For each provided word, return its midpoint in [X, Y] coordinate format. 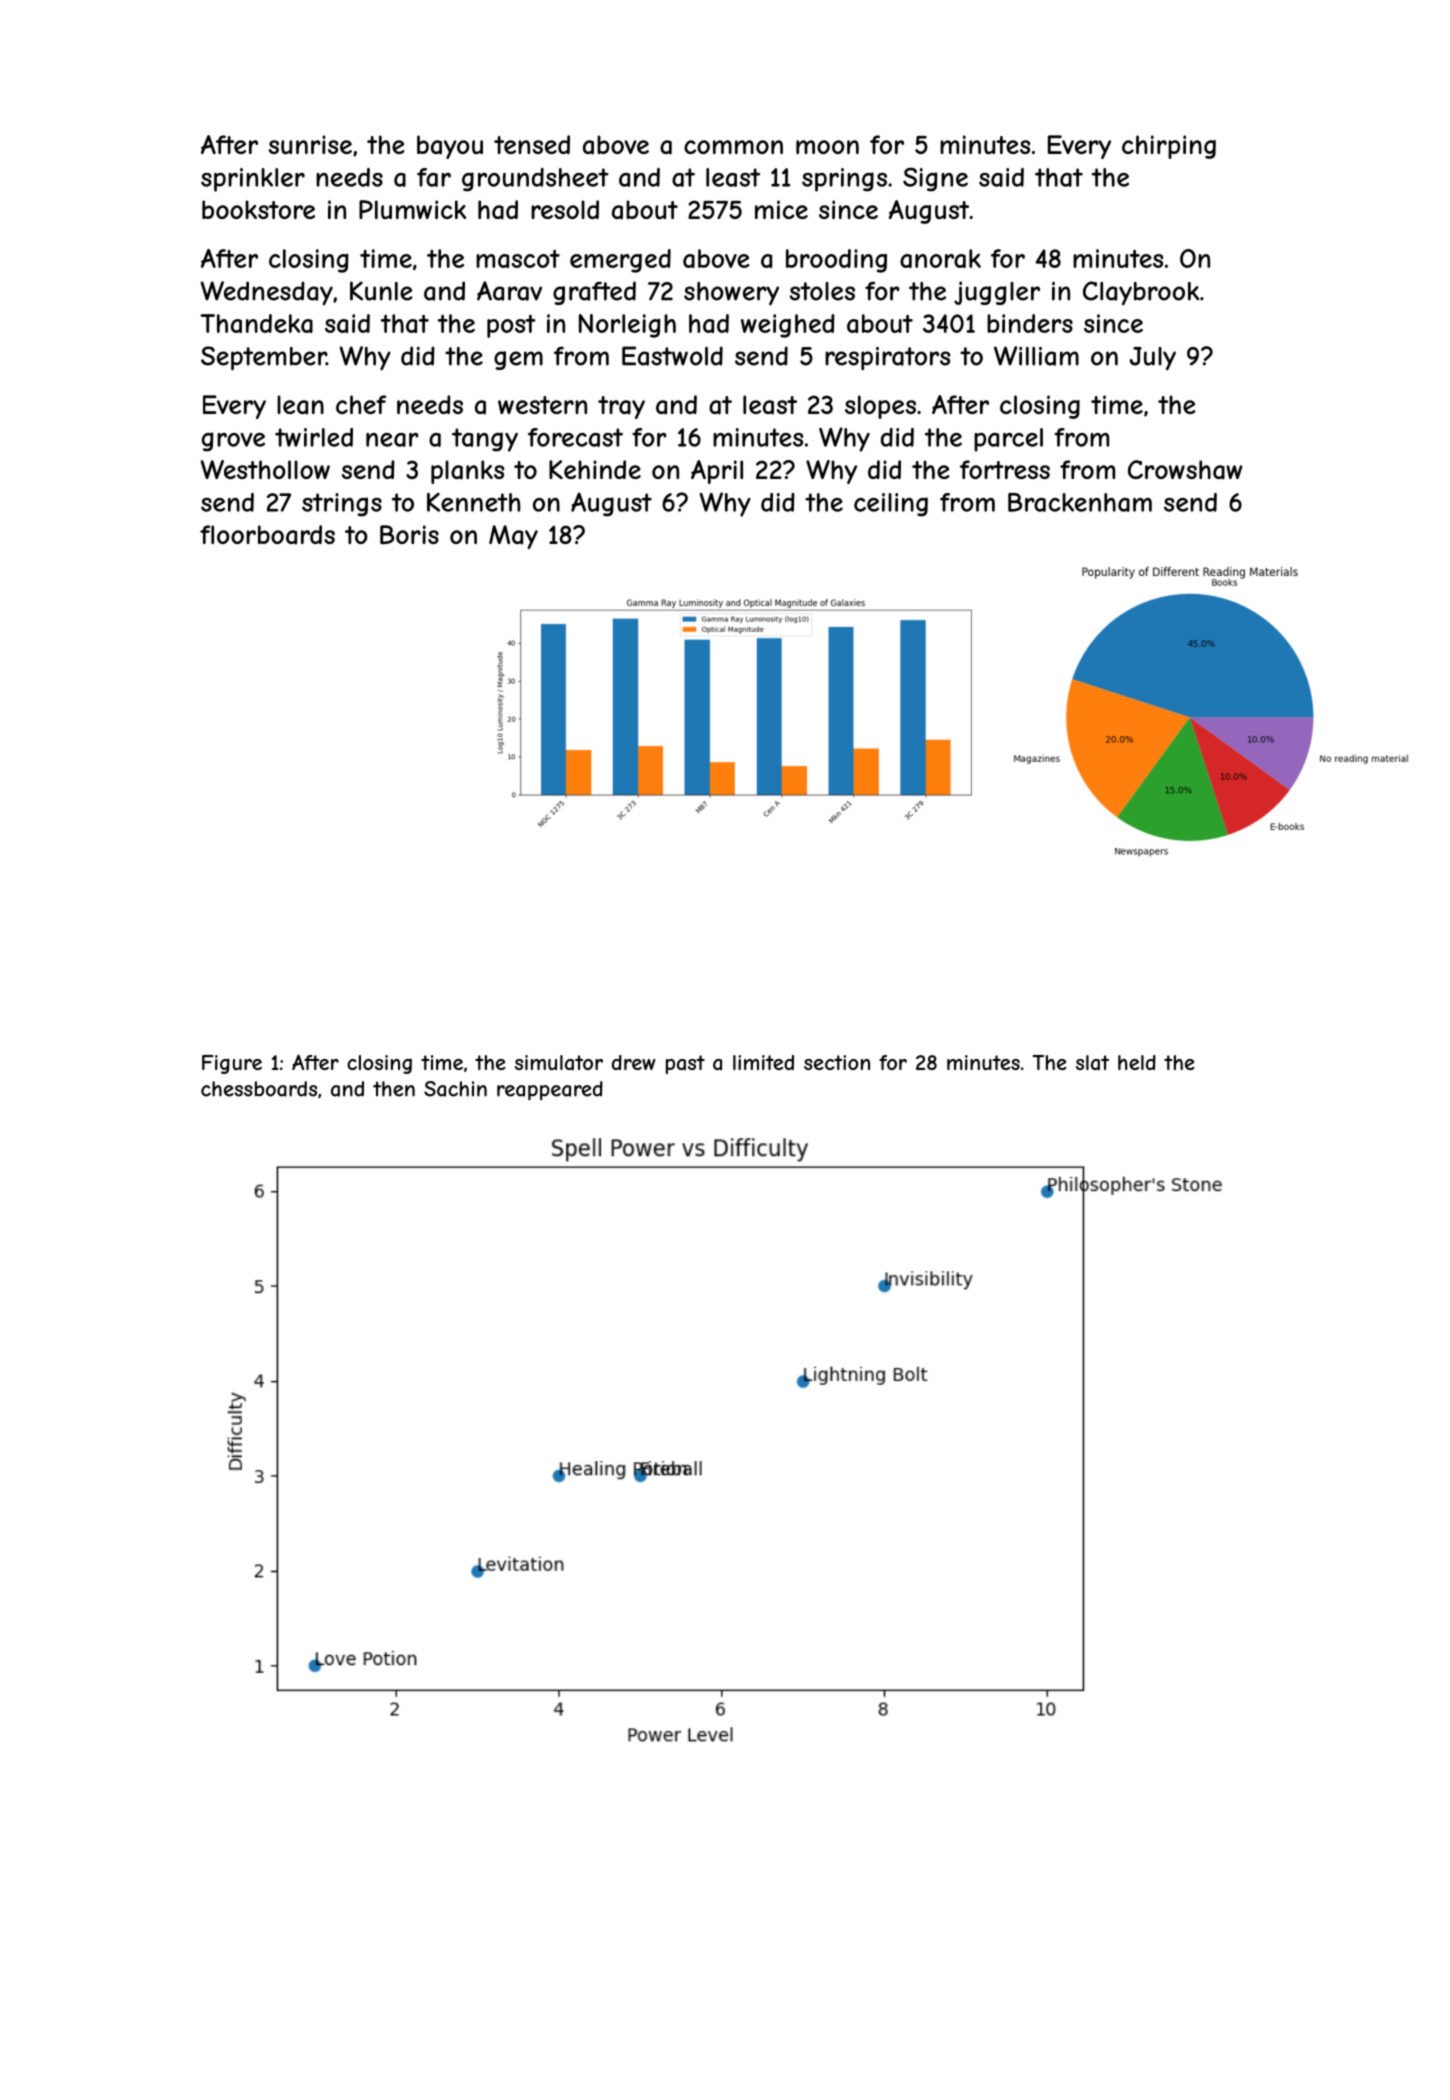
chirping [1169, 147]
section [837, 1062]
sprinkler [253, 180]
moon [827, 147]
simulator [559, 1063]
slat [1092, 1063]
